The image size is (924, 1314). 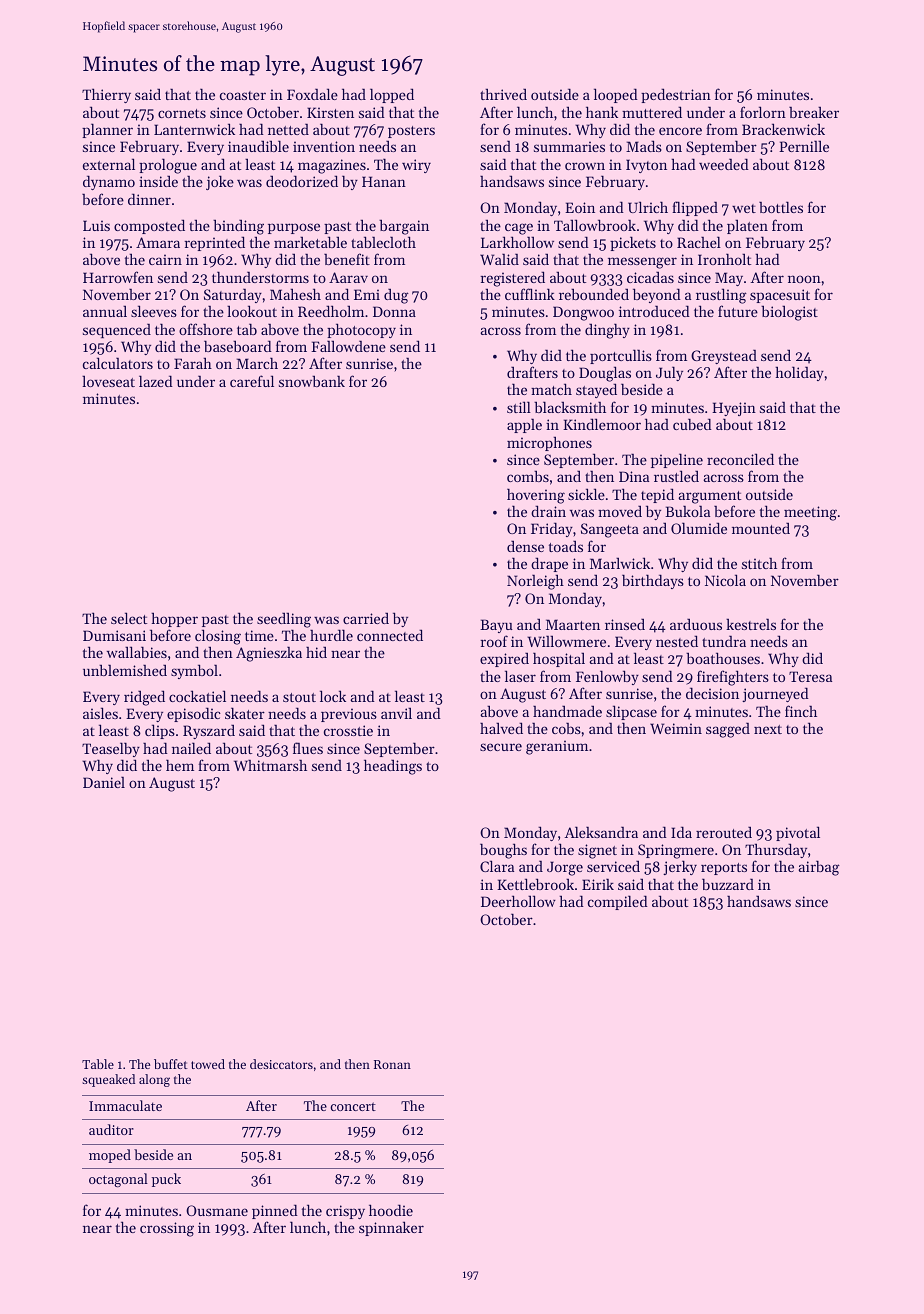 I want to click on Clara, so click(x=497, y=866).
